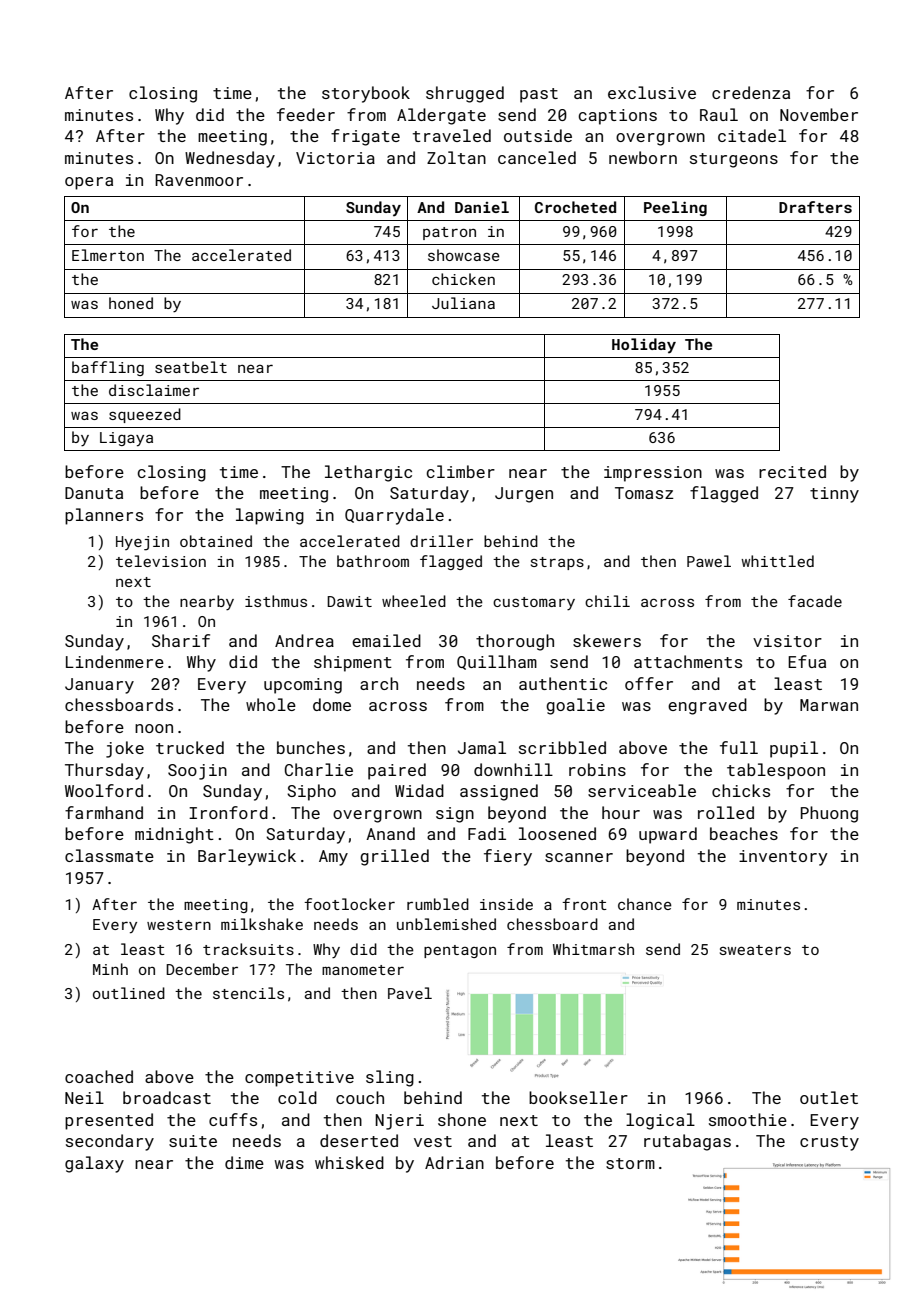 The image size is (924, 1308). Describe the element at coordinates (142, 543) in the image. I see `Hyejin` at that location.
